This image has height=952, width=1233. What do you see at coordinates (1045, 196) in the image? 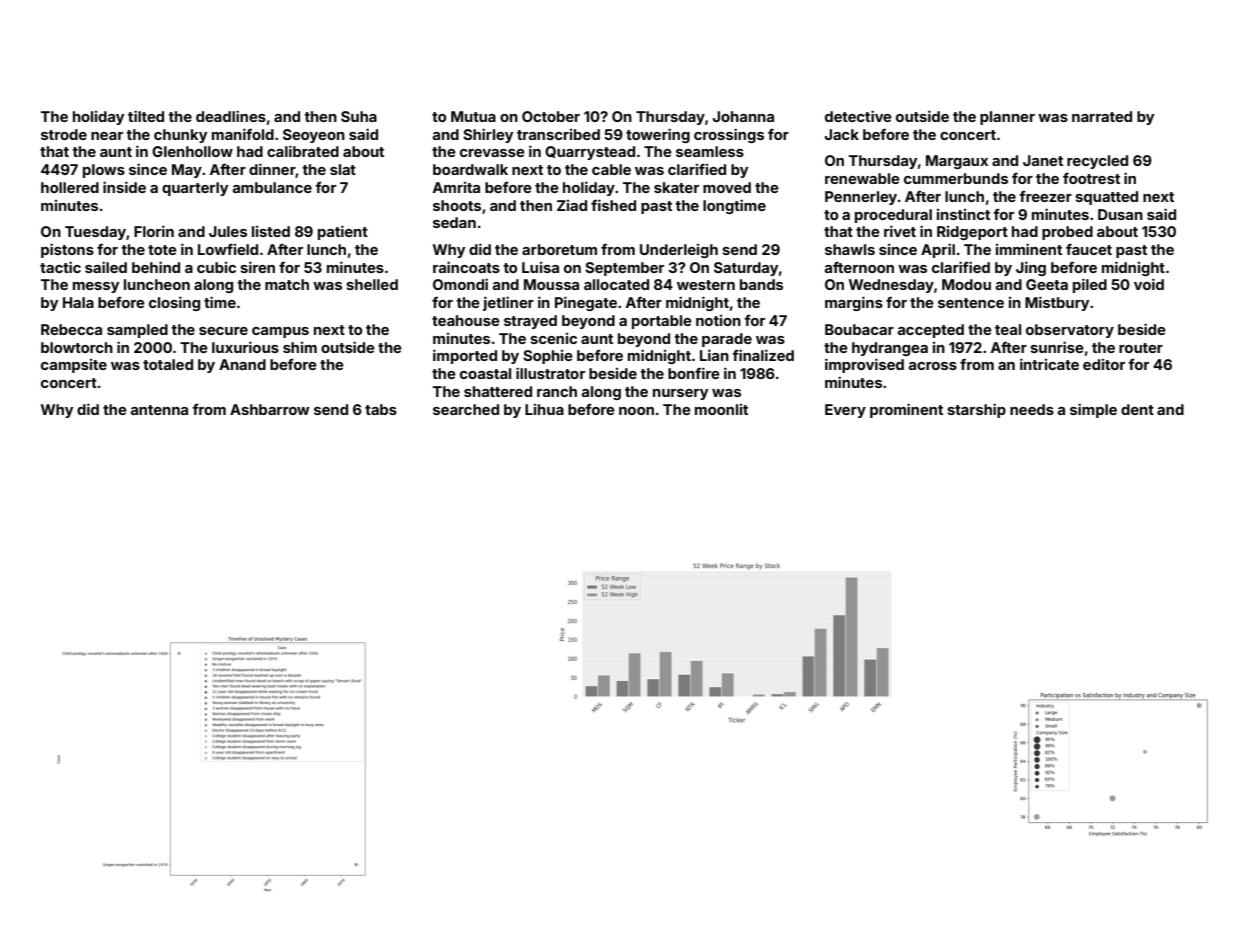
I see `freezer` at bounding box center [1045, 196].
